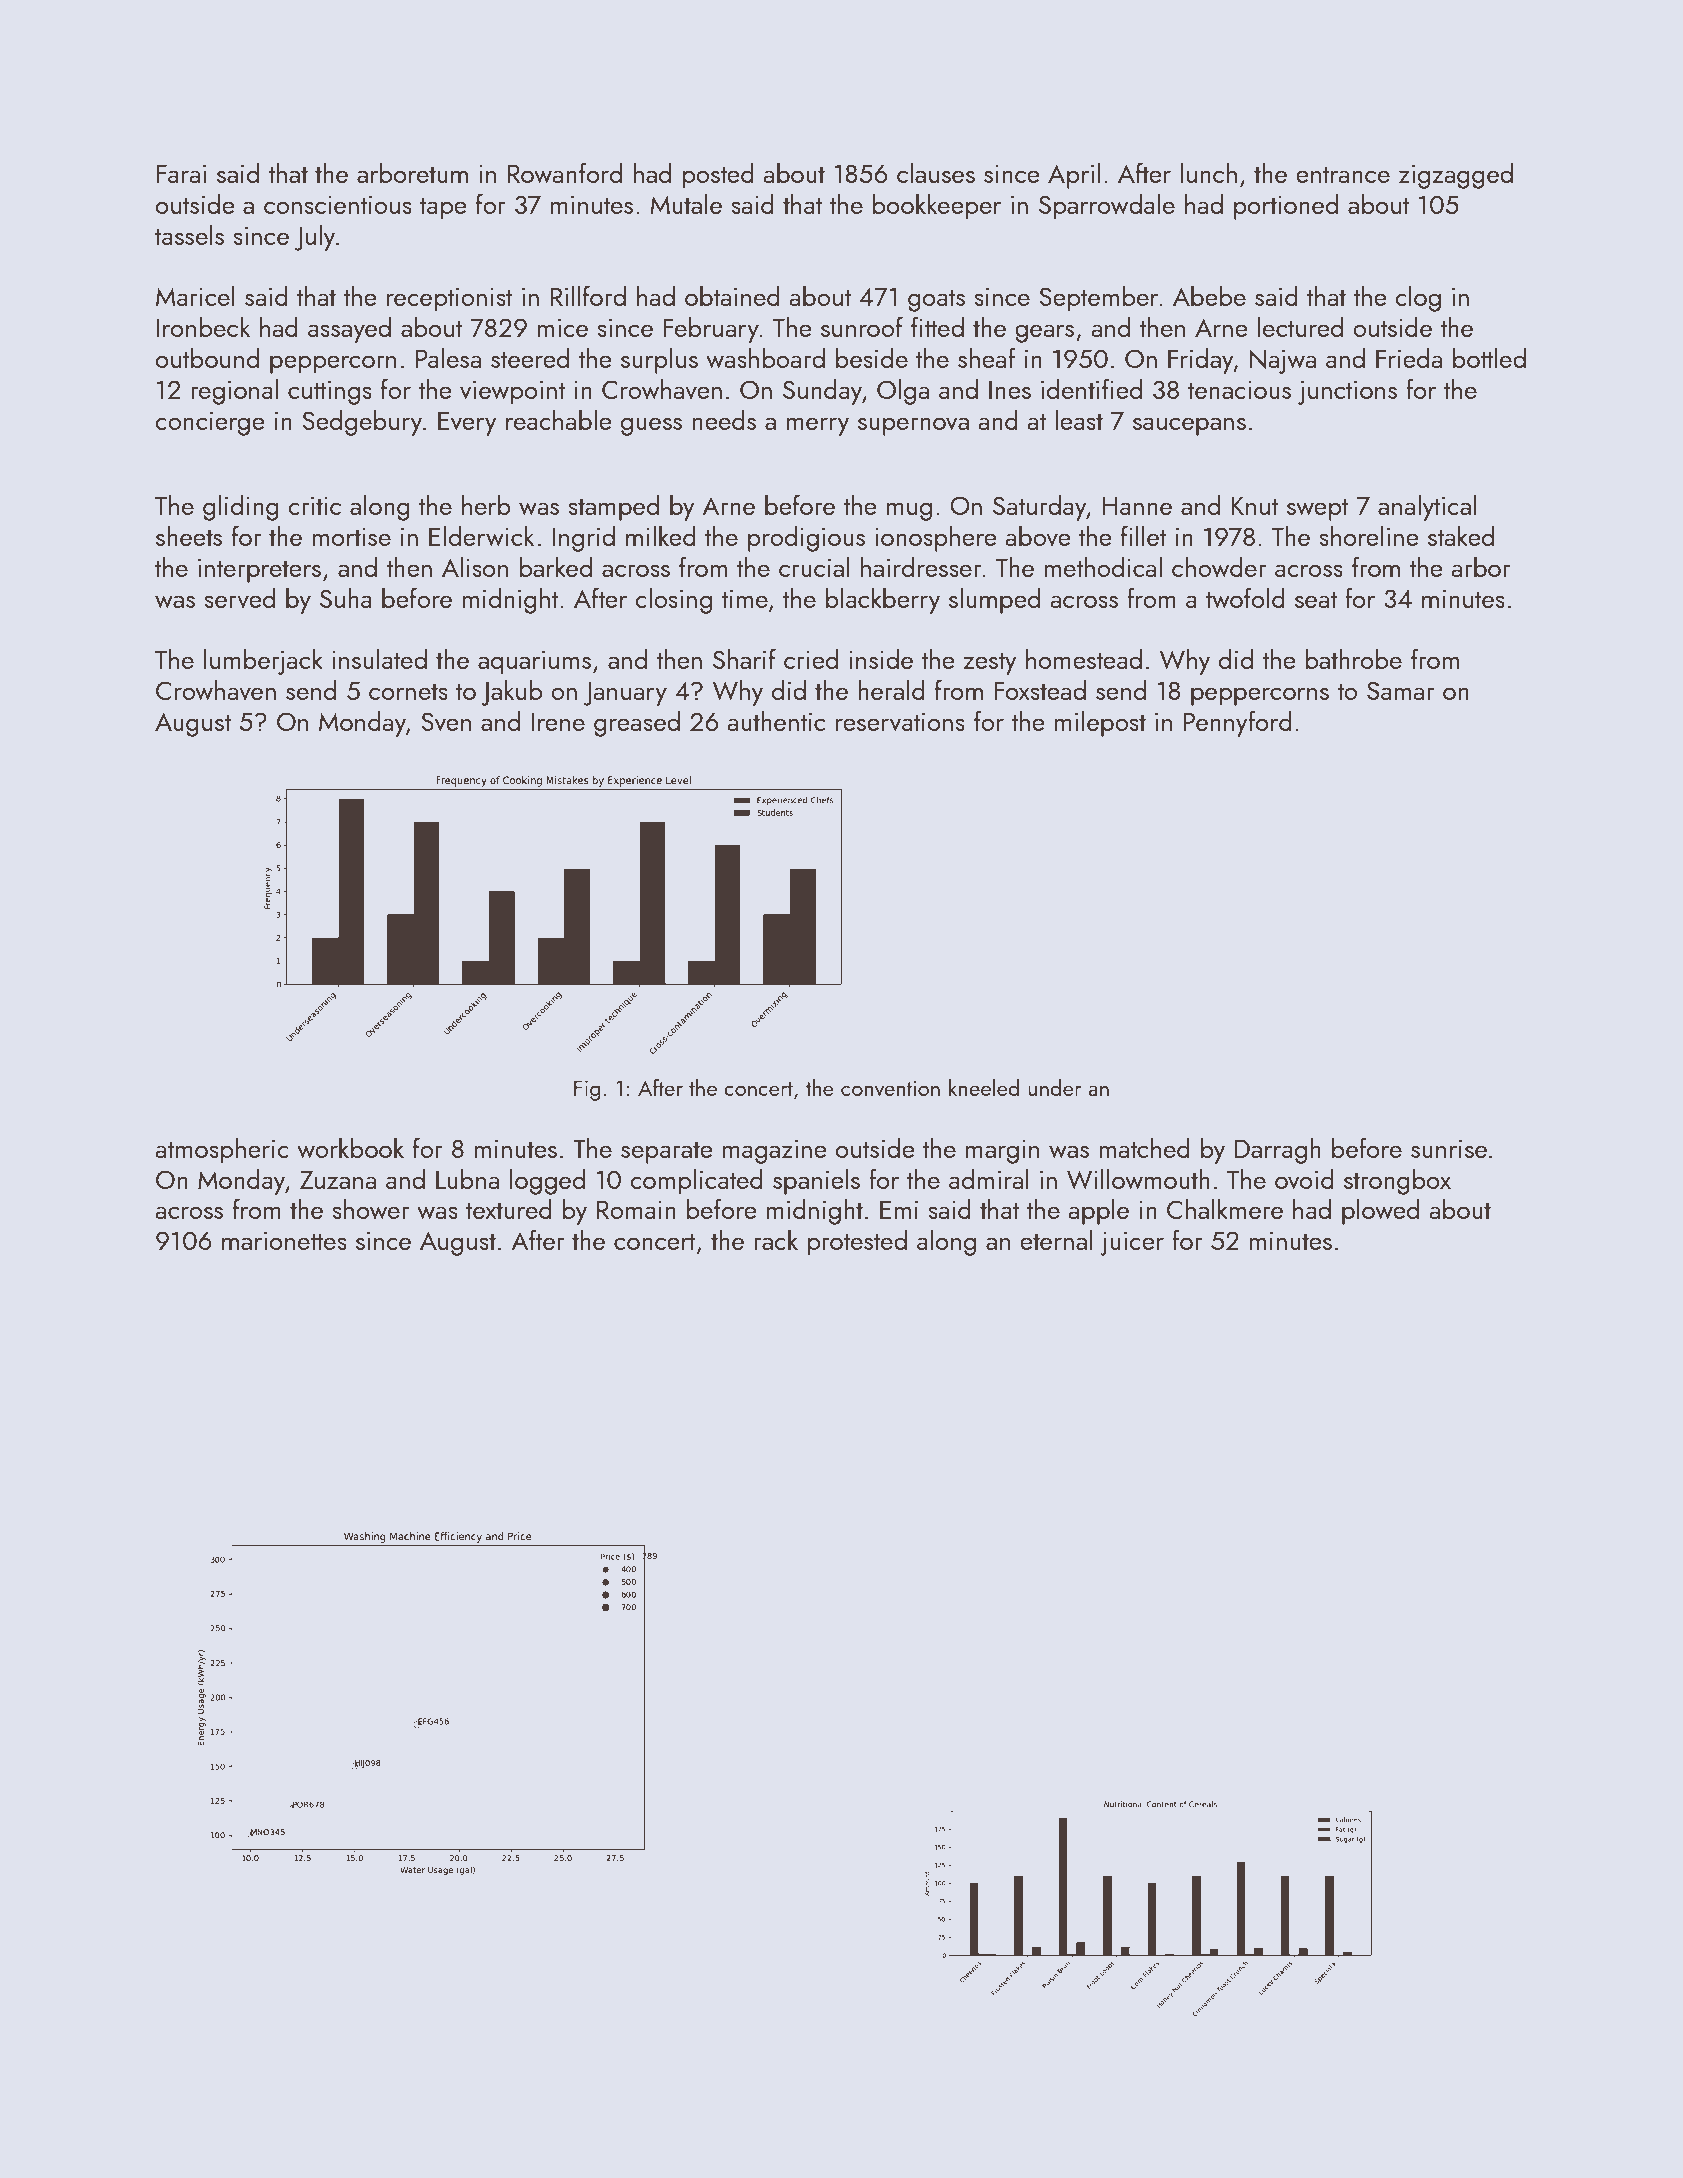  I want to click on Hanne, so click(1137, 505).
